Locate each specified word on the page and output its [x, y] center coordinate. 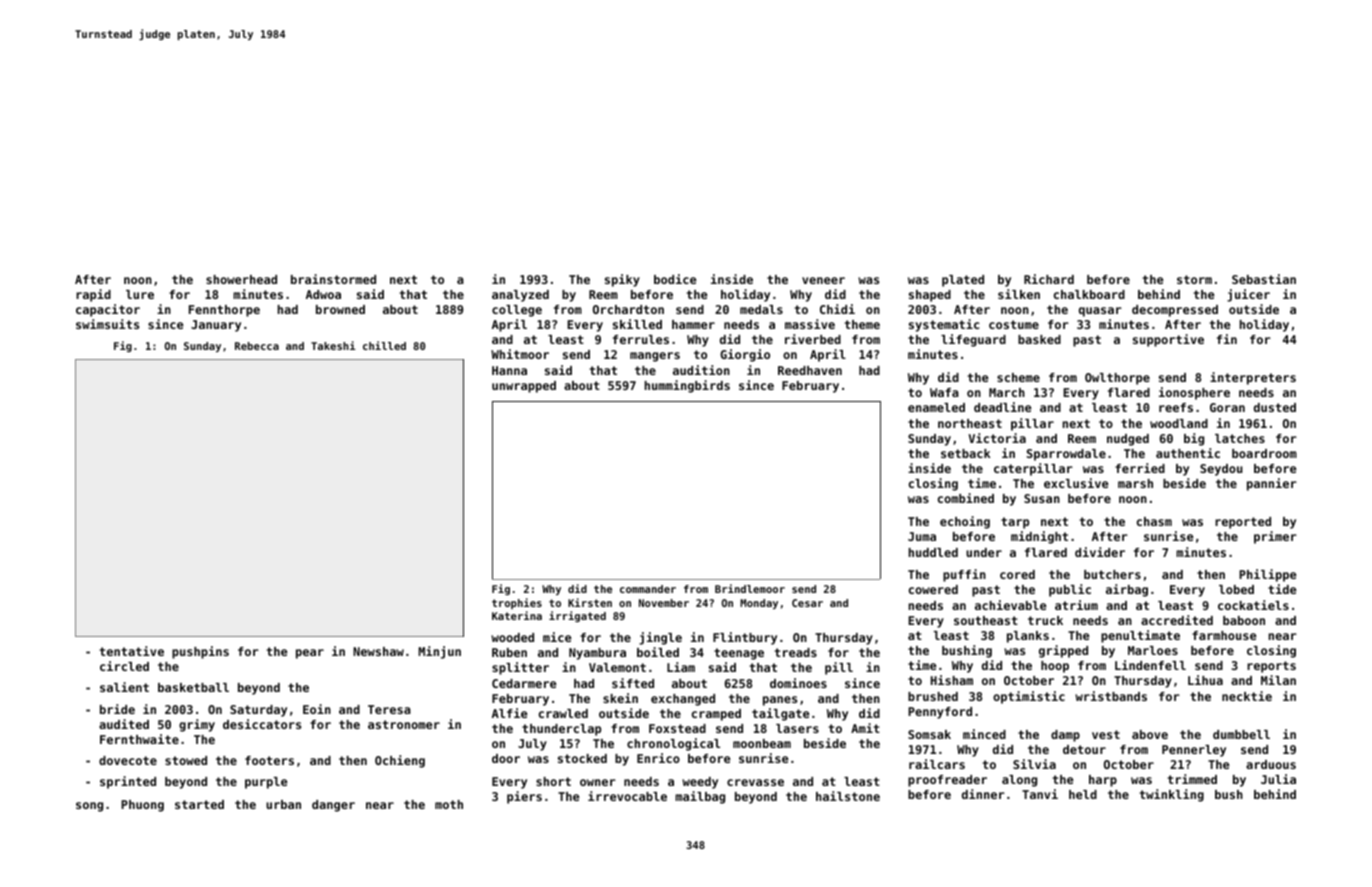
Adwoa [323, 294]
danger [333, 806]
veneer [823, 280]
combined [966, 498]
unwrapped [524, 387]
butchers [1112, 574]
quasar [1100, 312]
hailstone [848, 796]
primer [1275, 537]
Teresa [389, 709]
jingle [660, 638]
